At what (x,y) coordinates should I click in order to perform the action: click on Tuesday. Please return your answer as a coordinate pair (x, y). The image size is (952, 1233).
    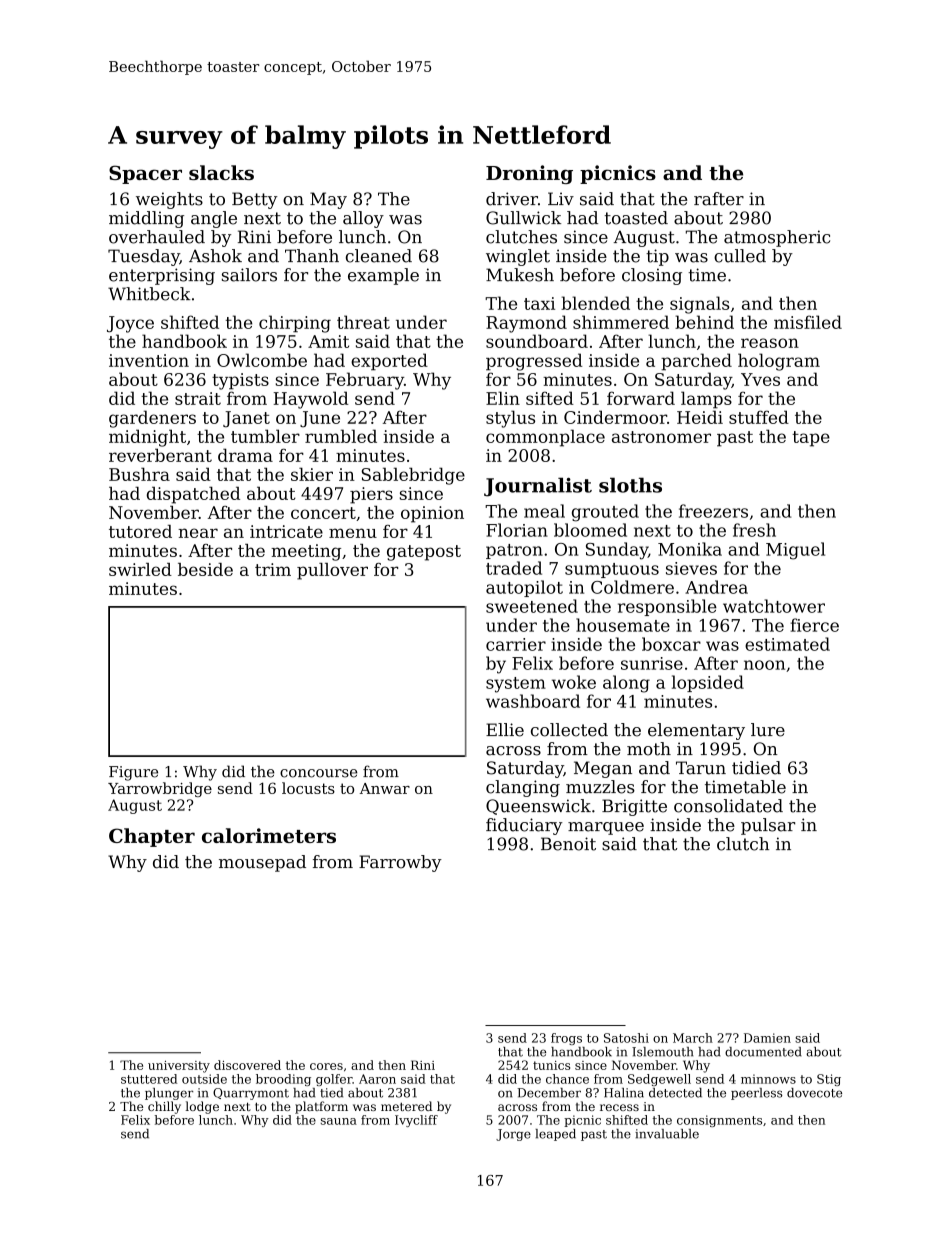
    Looking at the image, I should click on (144, 257).
